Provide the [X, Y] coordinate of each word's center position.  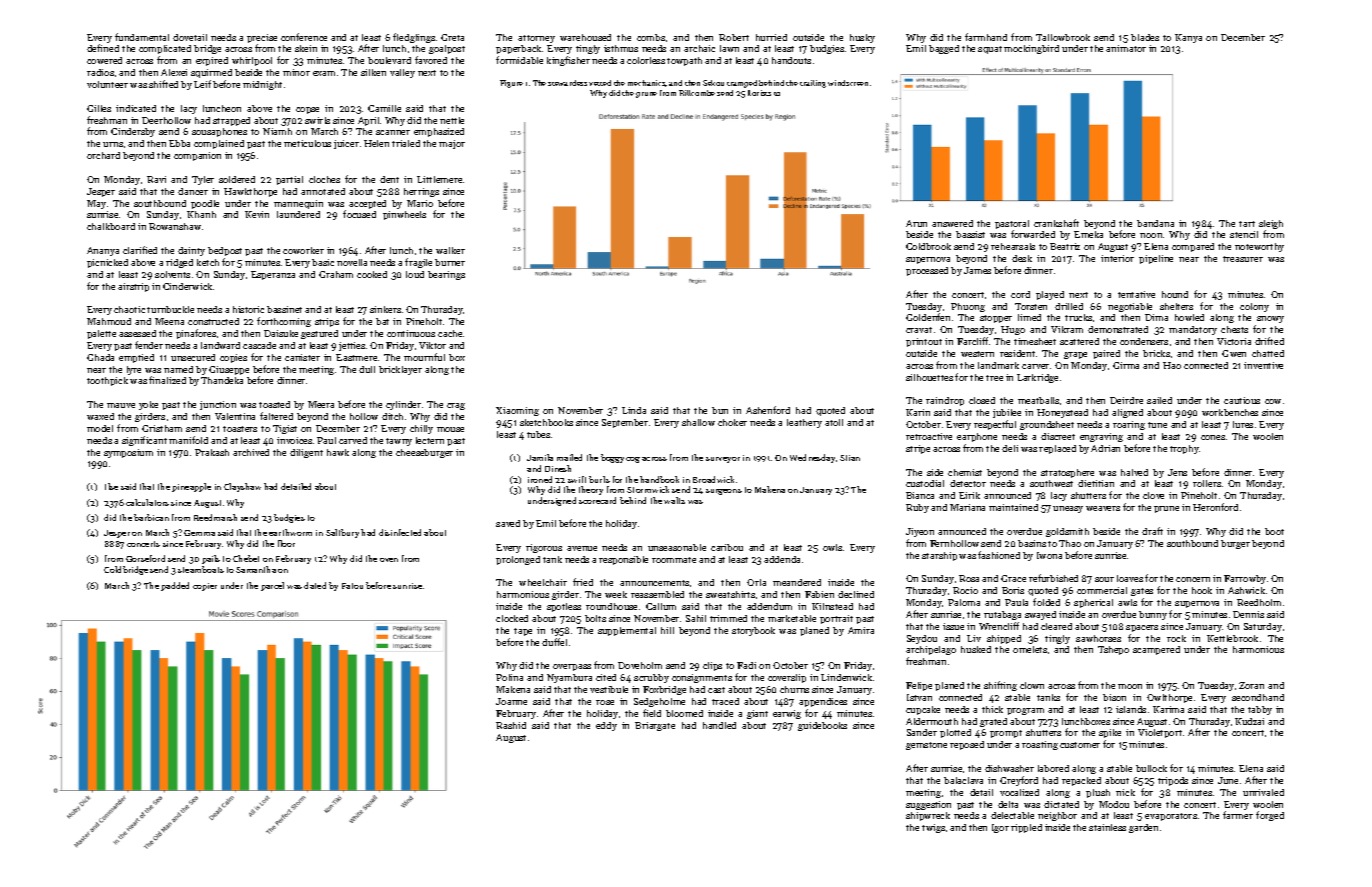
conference [304, 37]
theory [591, 490]
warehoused [585, 37]
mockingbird [1031, 49]
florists [759, 93]
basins [1032, 543]
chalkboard [111, 226]
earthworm [290, 532]
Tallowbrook [1063, 37]
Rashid [511, 725]
